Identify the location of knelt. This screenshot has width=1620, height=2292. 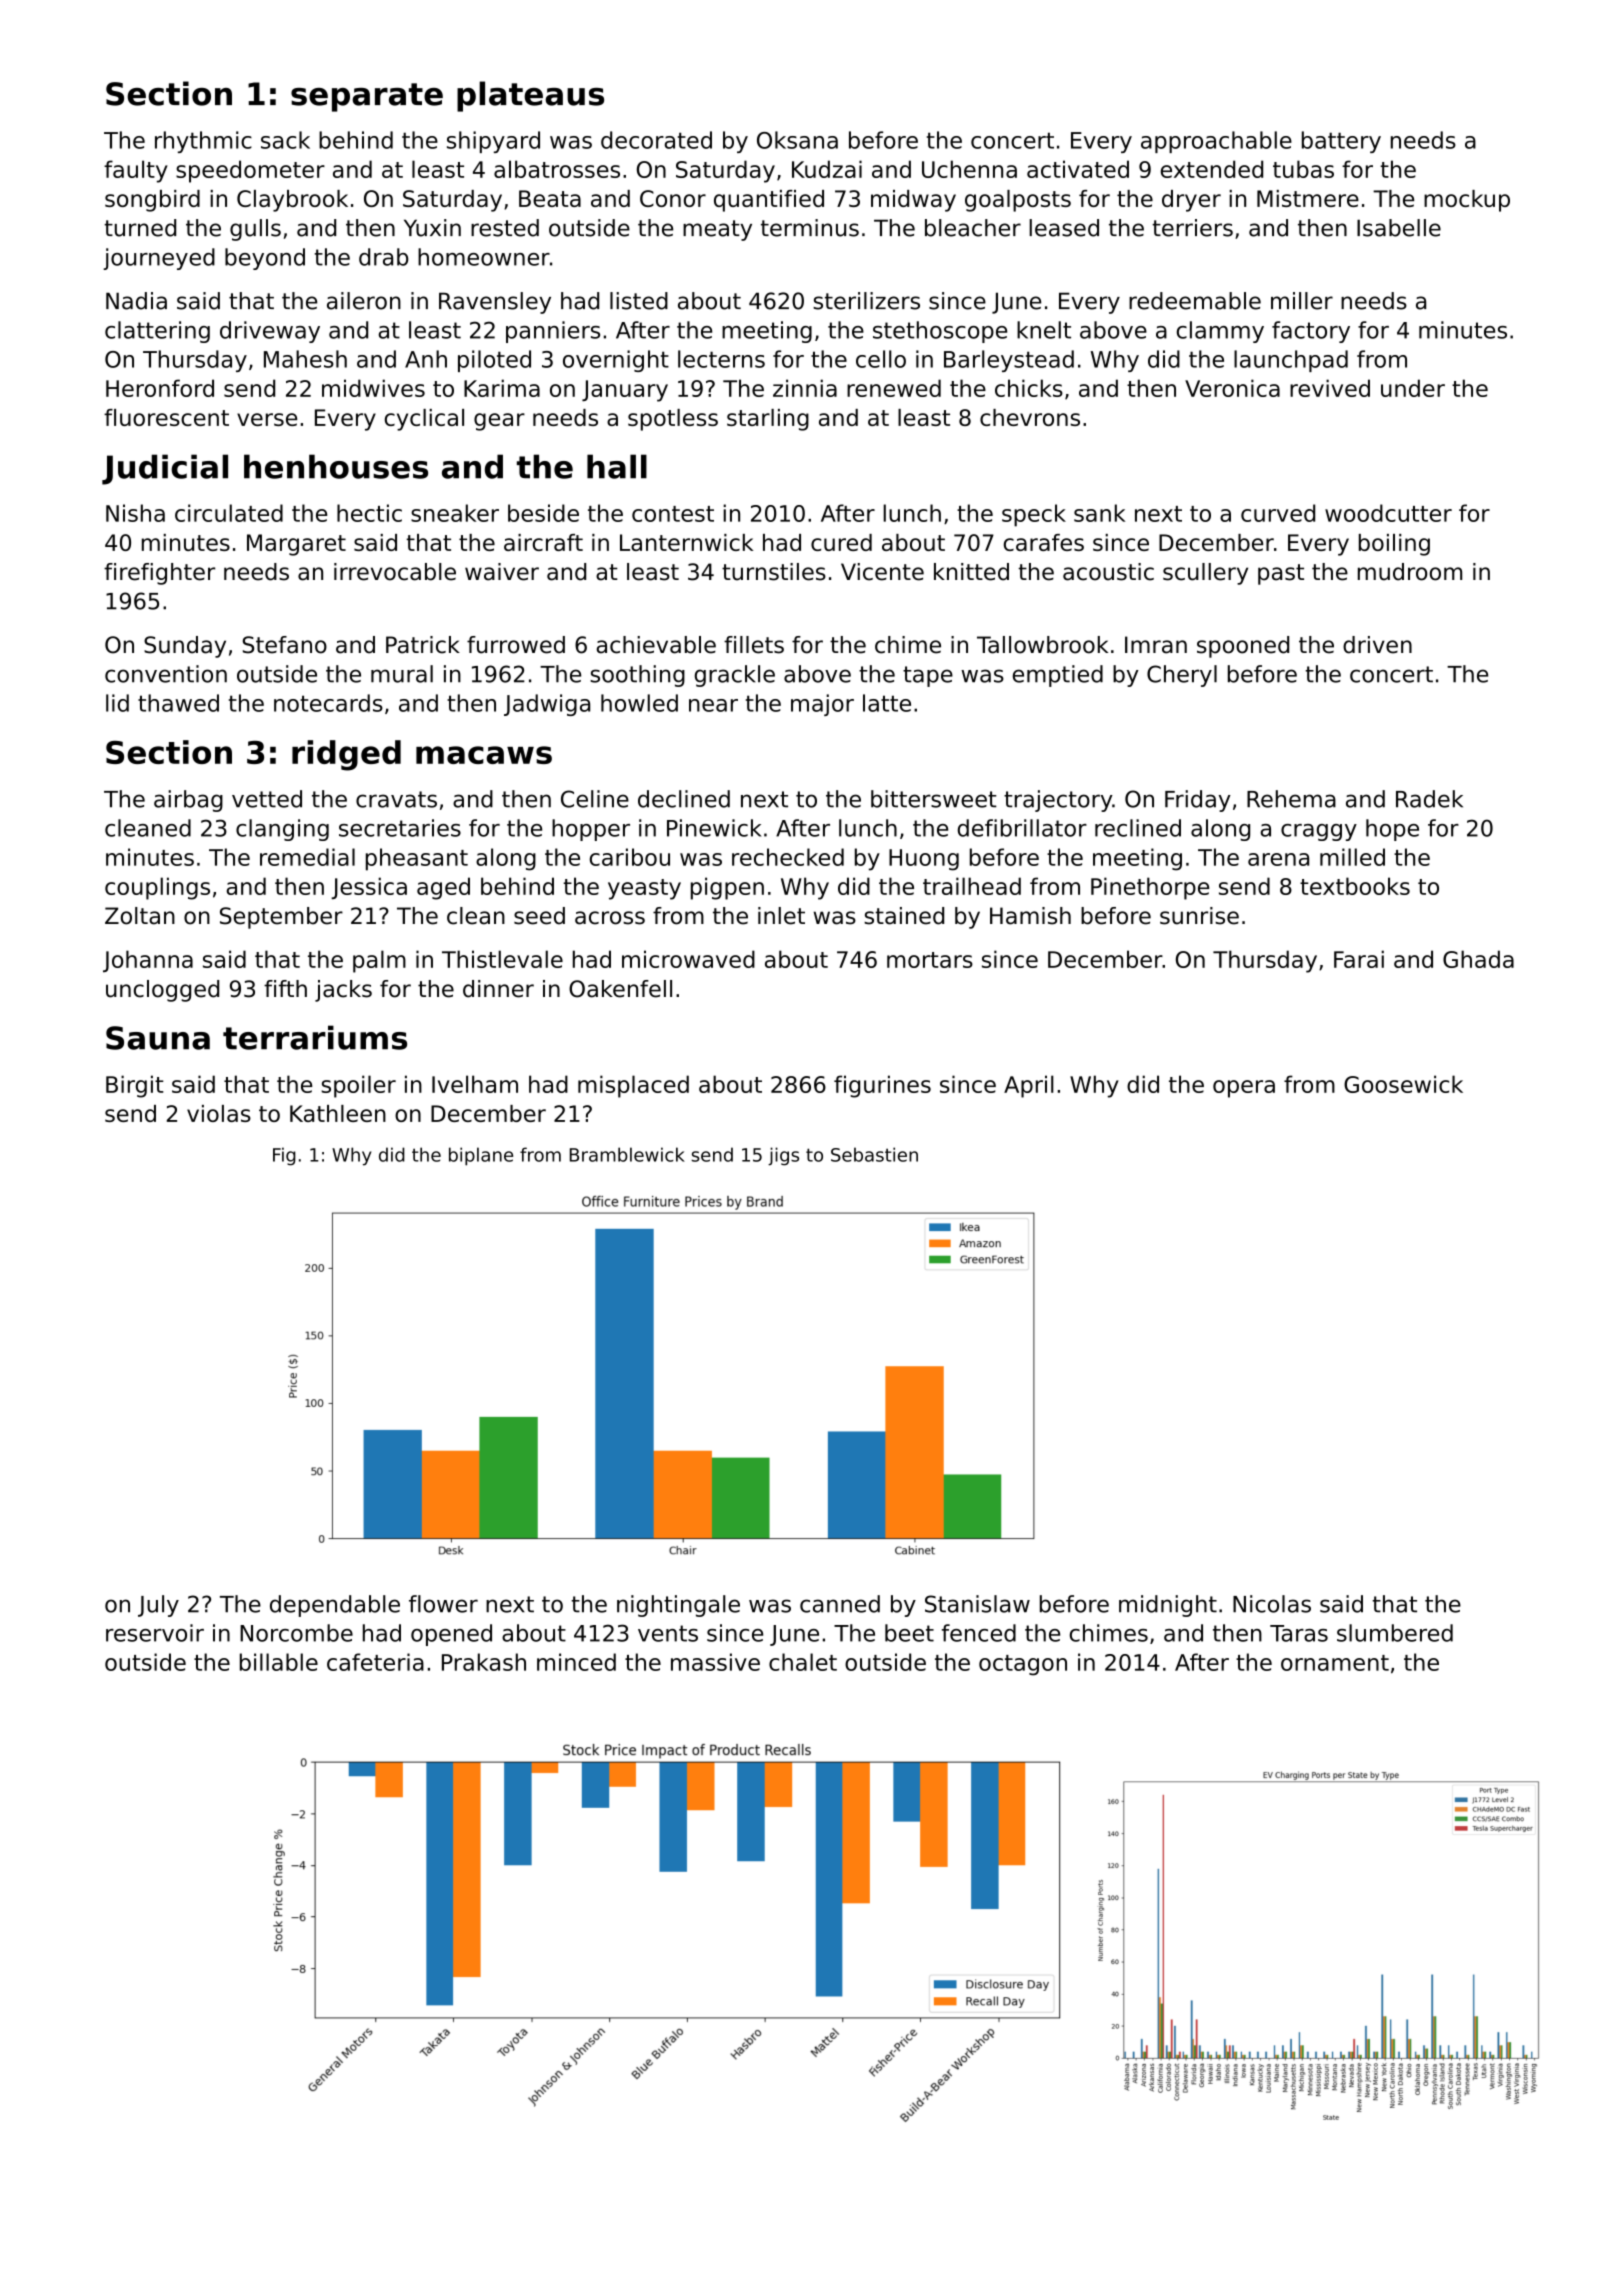
(1044, 330).
